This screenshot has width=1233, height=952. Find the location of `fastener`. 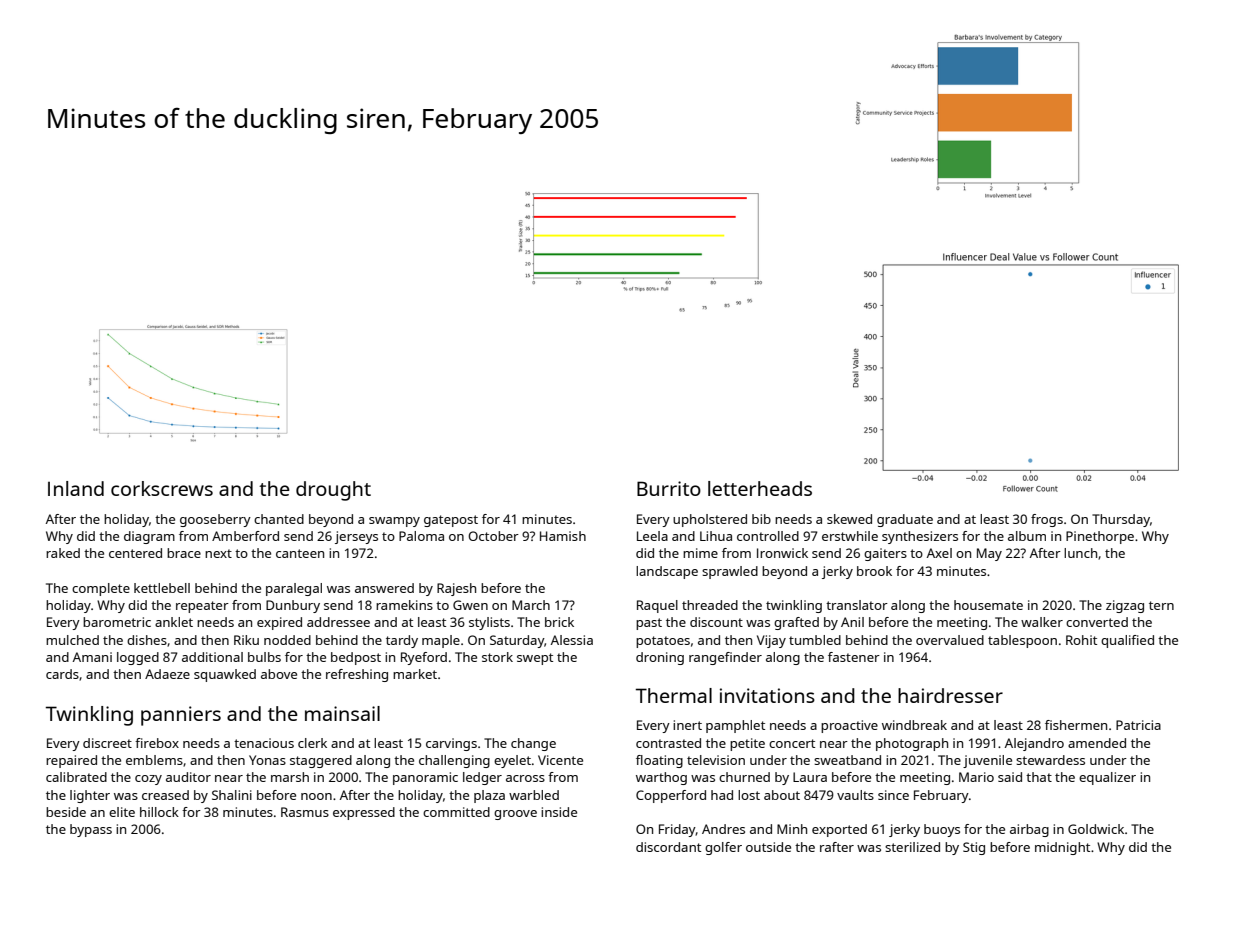

fastener is located at coordinates (854, 657).
